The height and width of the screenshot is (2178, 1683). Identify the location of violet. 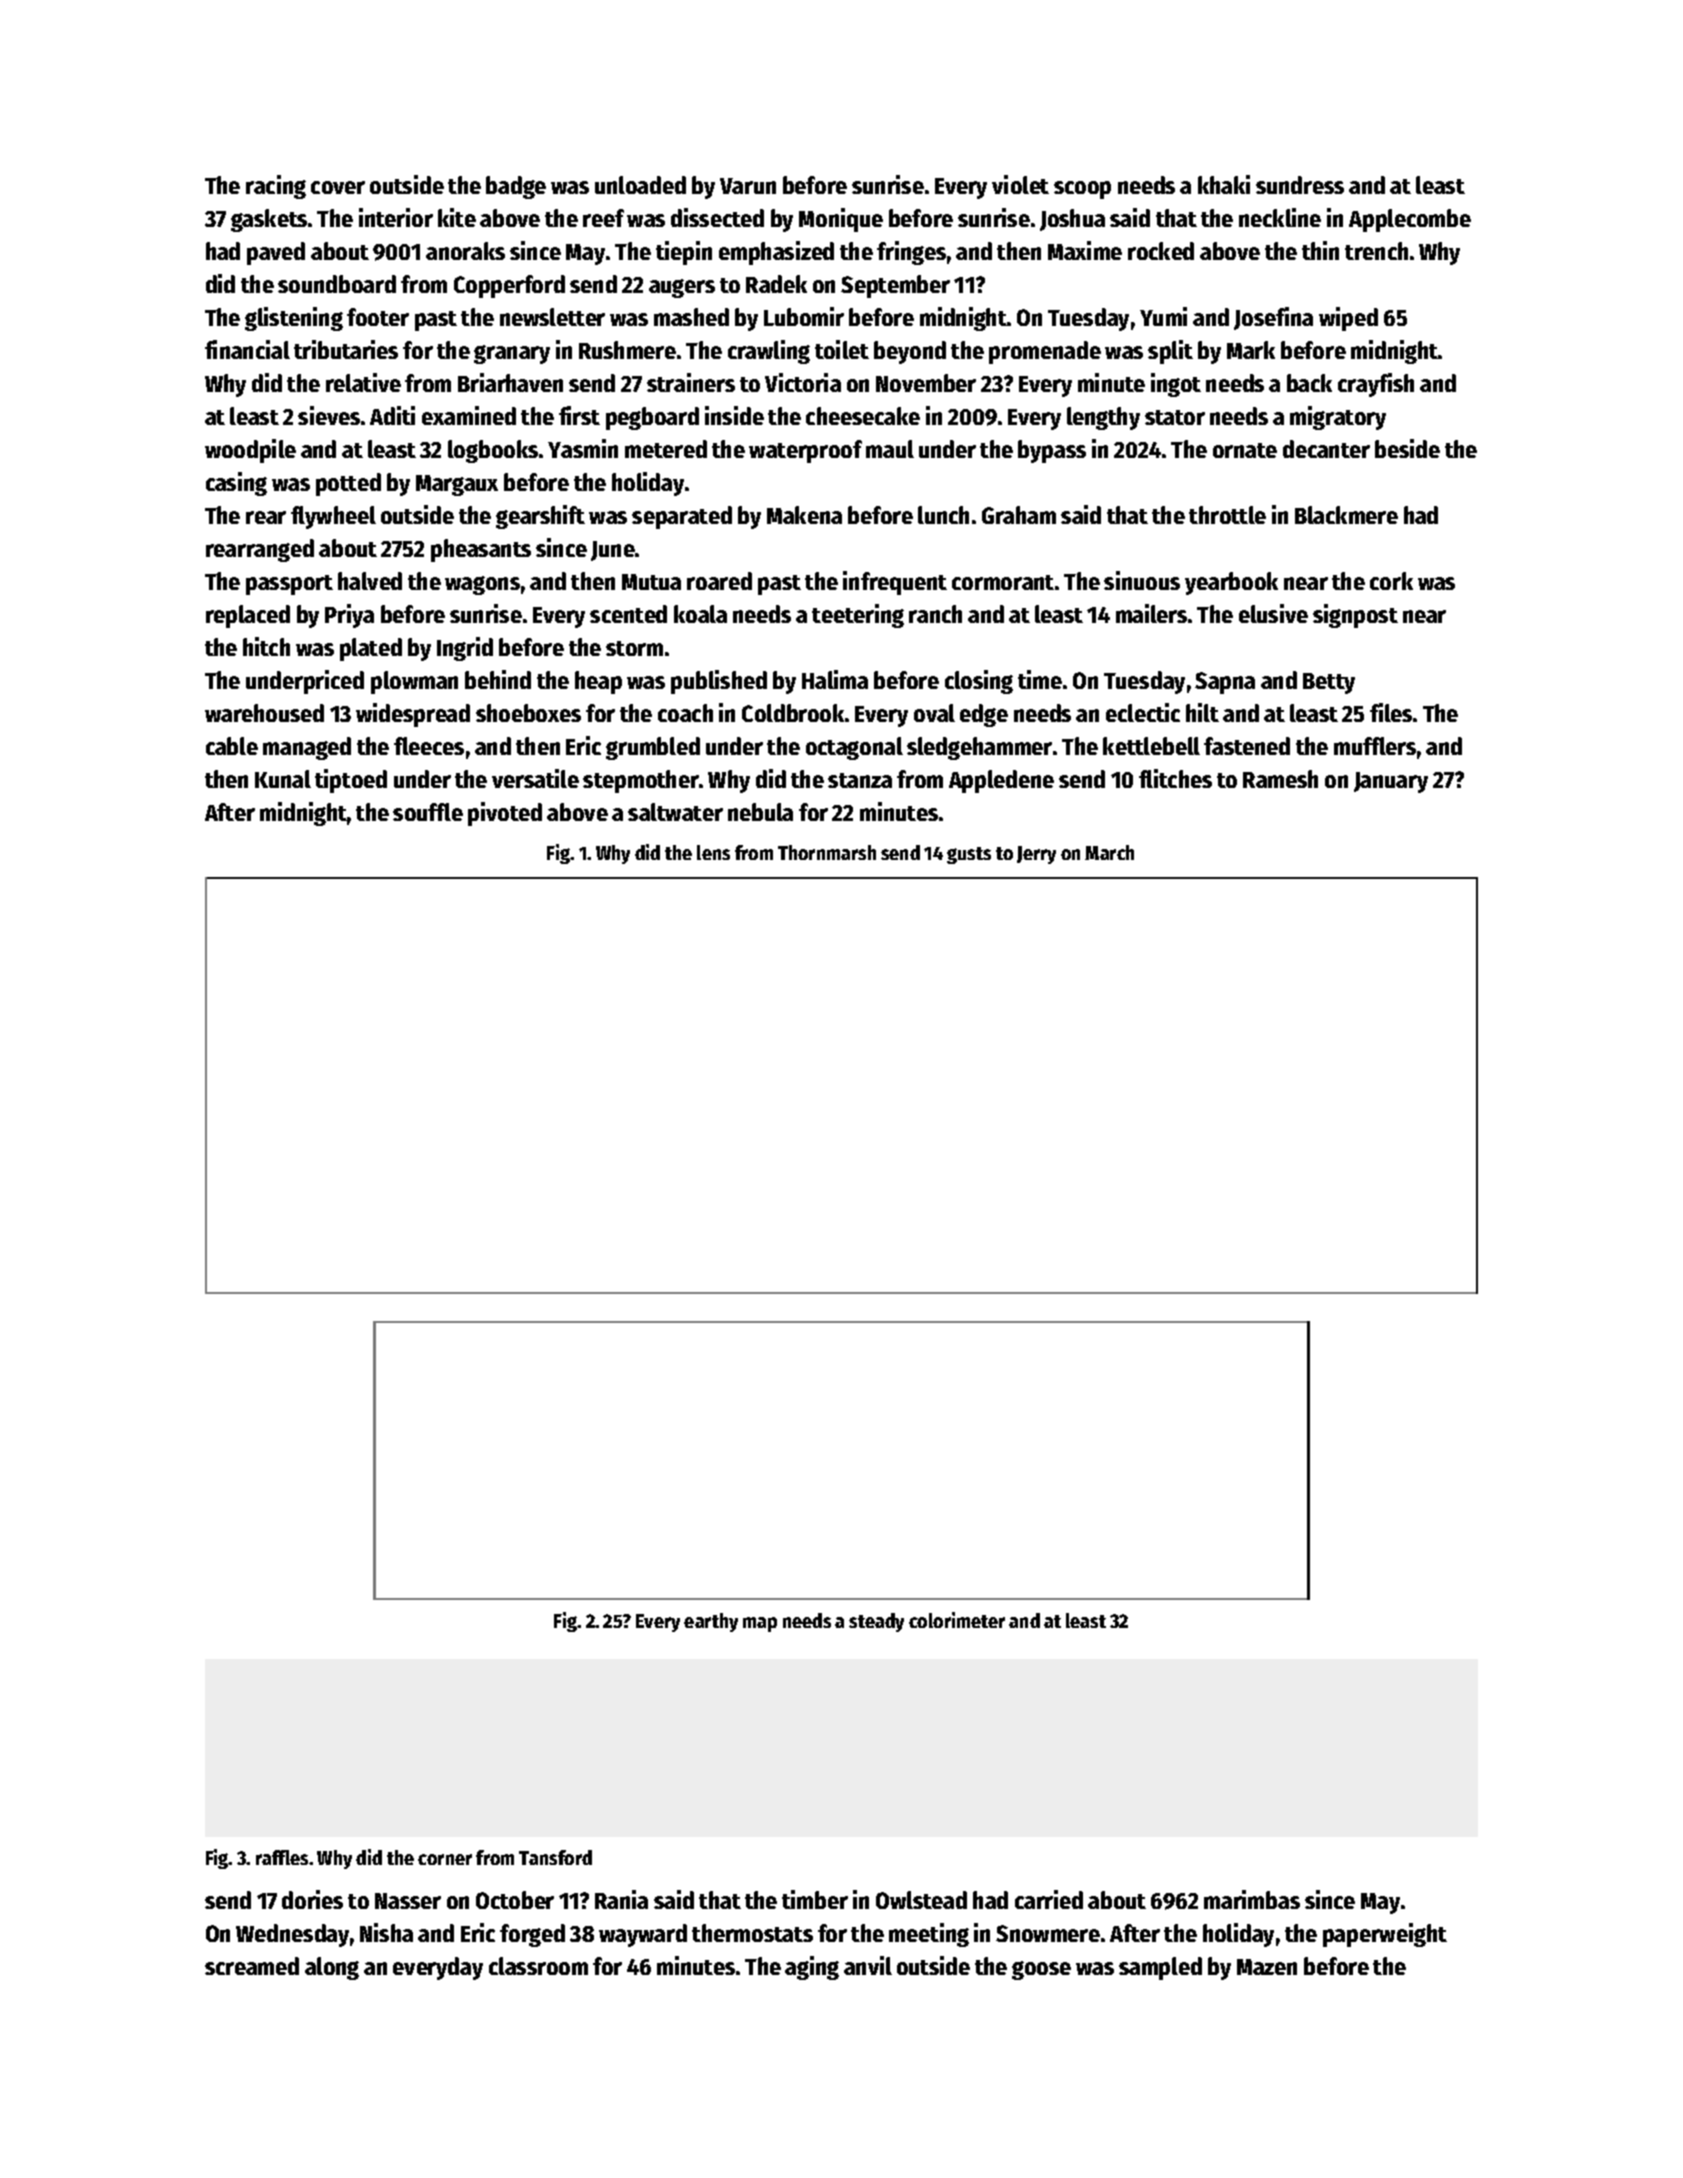
(1020, 184).
